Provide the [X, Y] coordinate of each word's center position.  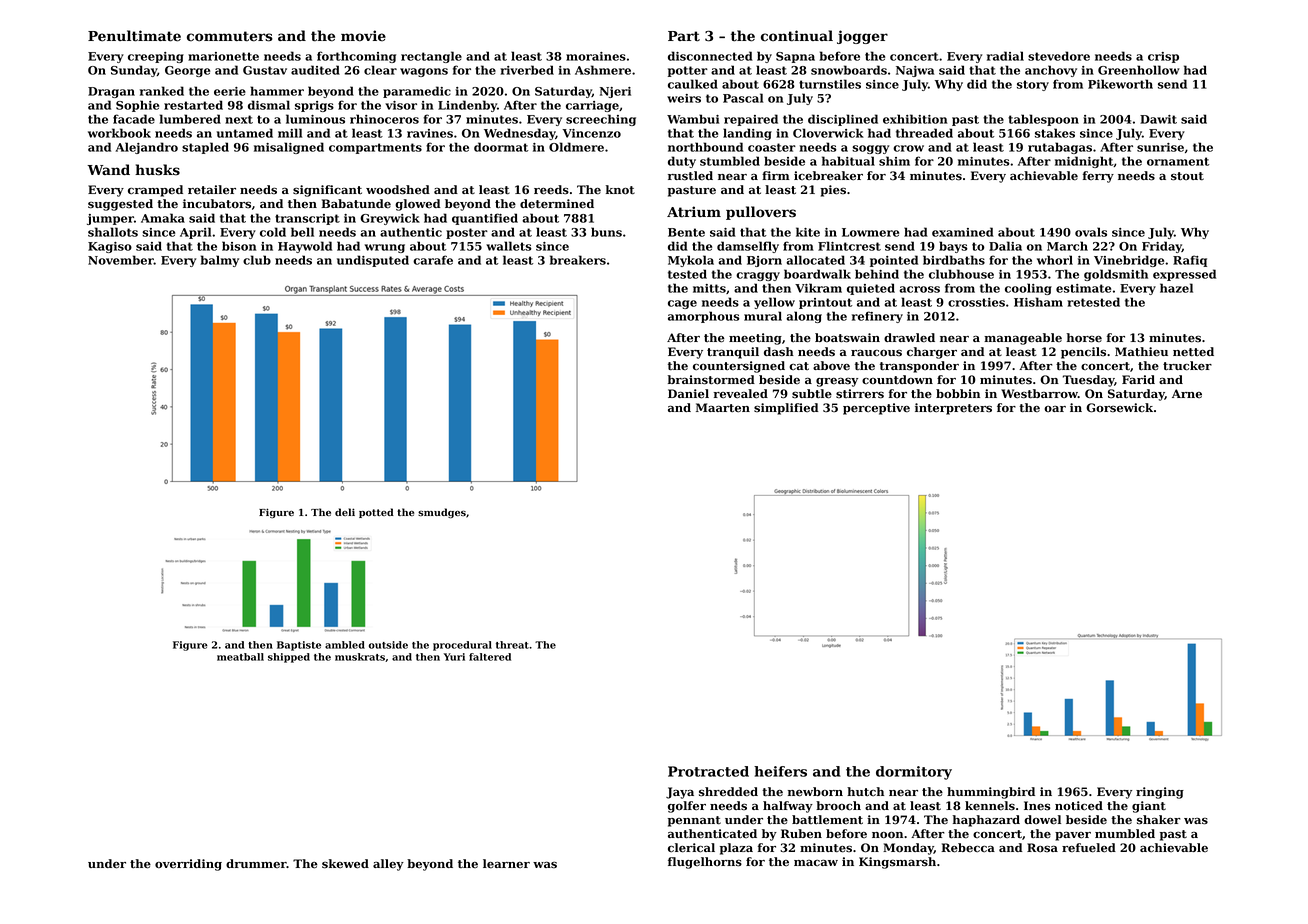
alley [388, 865]
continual [797, 36]
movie [363, 36]
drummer [256, 863]
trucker [1187, 366]
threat [512, 645]
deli [345, 512]
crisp [1163, 57]
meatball [240, 657]
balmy [220, 261]
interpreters [953, 409]
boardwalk [817, 274]
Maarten [723, 408]
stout [1187, 176]
